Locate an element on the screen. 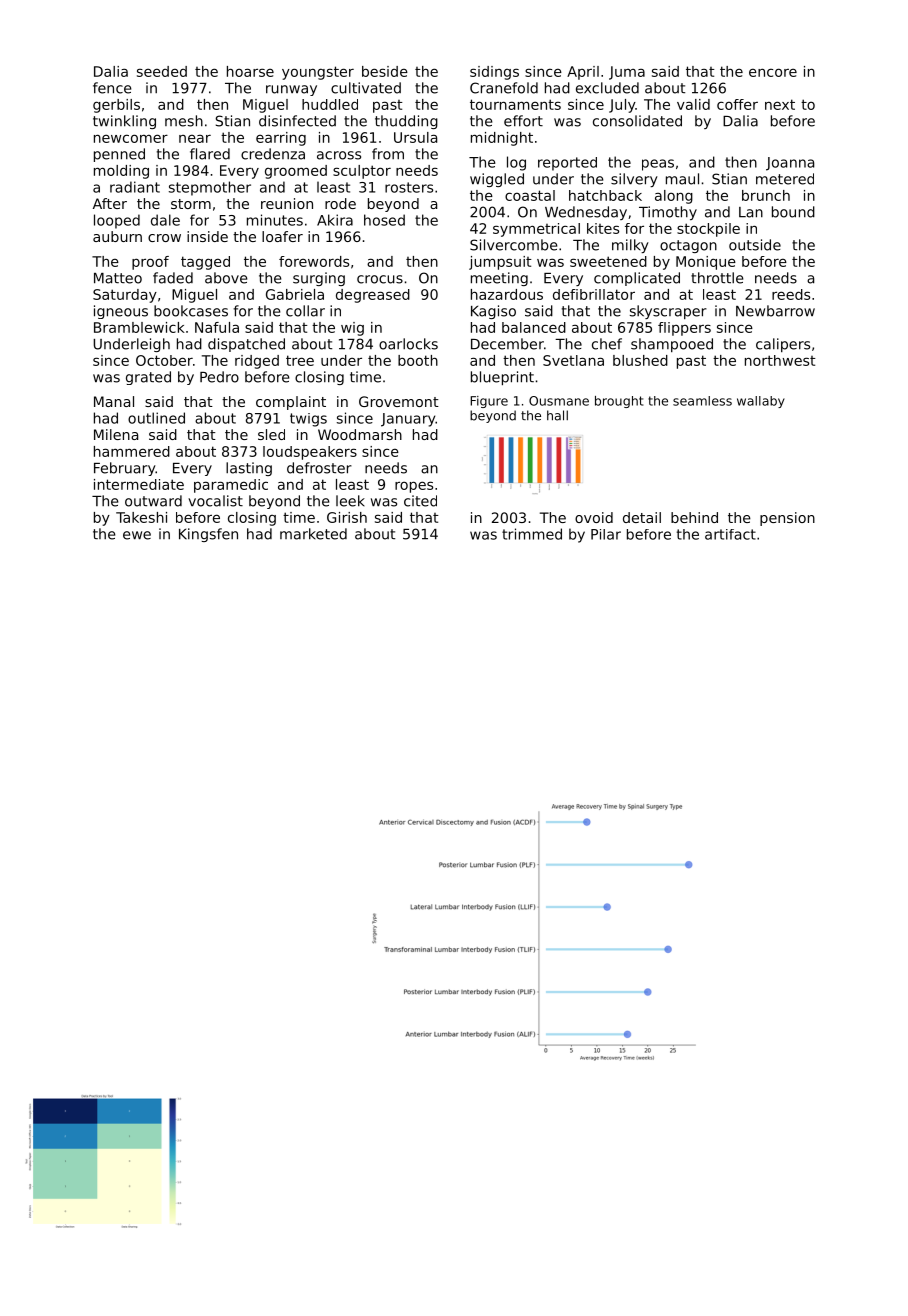  cited is located at coordinates (420, 501).
